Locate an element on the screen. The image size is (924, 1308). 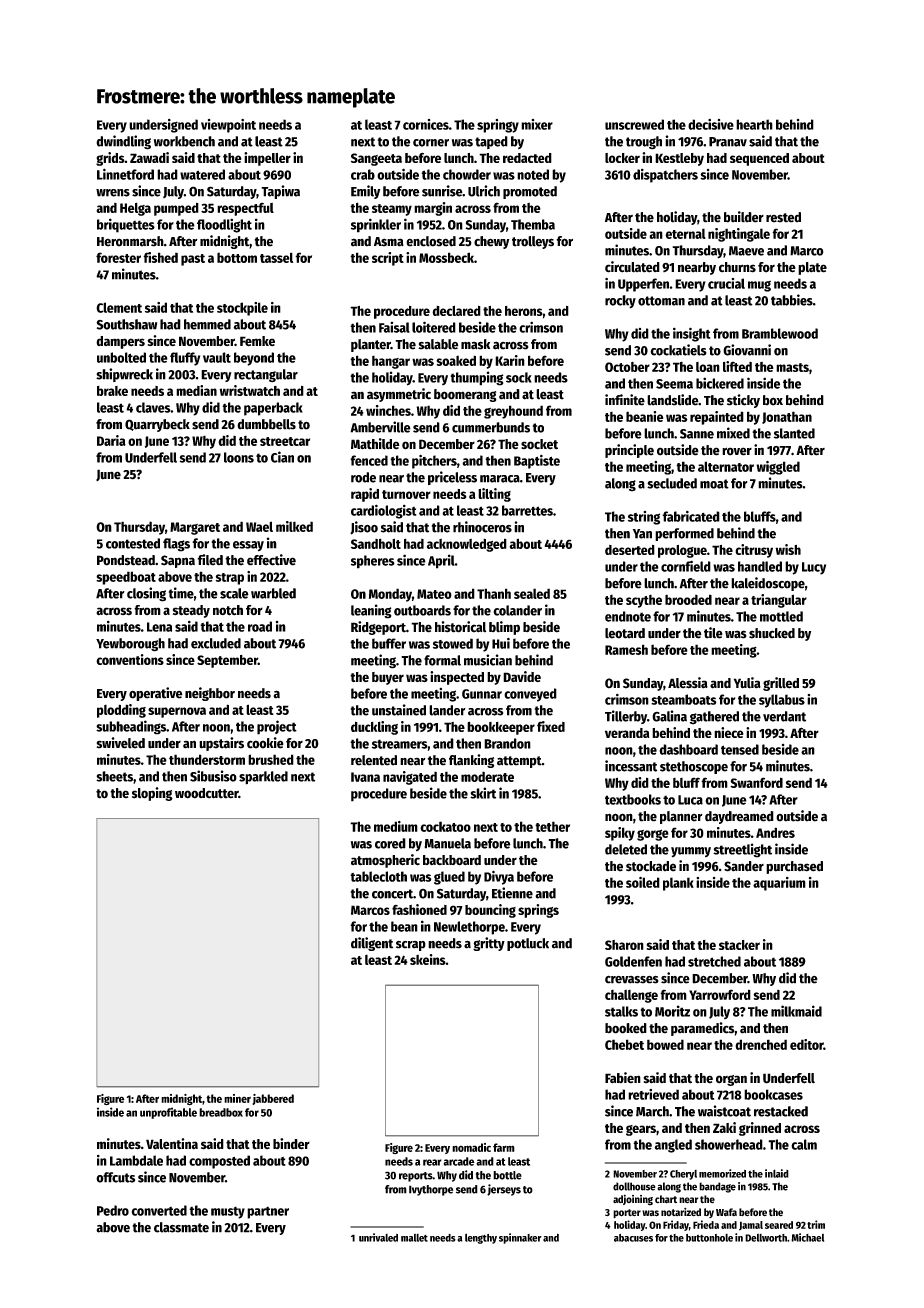
hemmed is located at coordinates (207, 324).
